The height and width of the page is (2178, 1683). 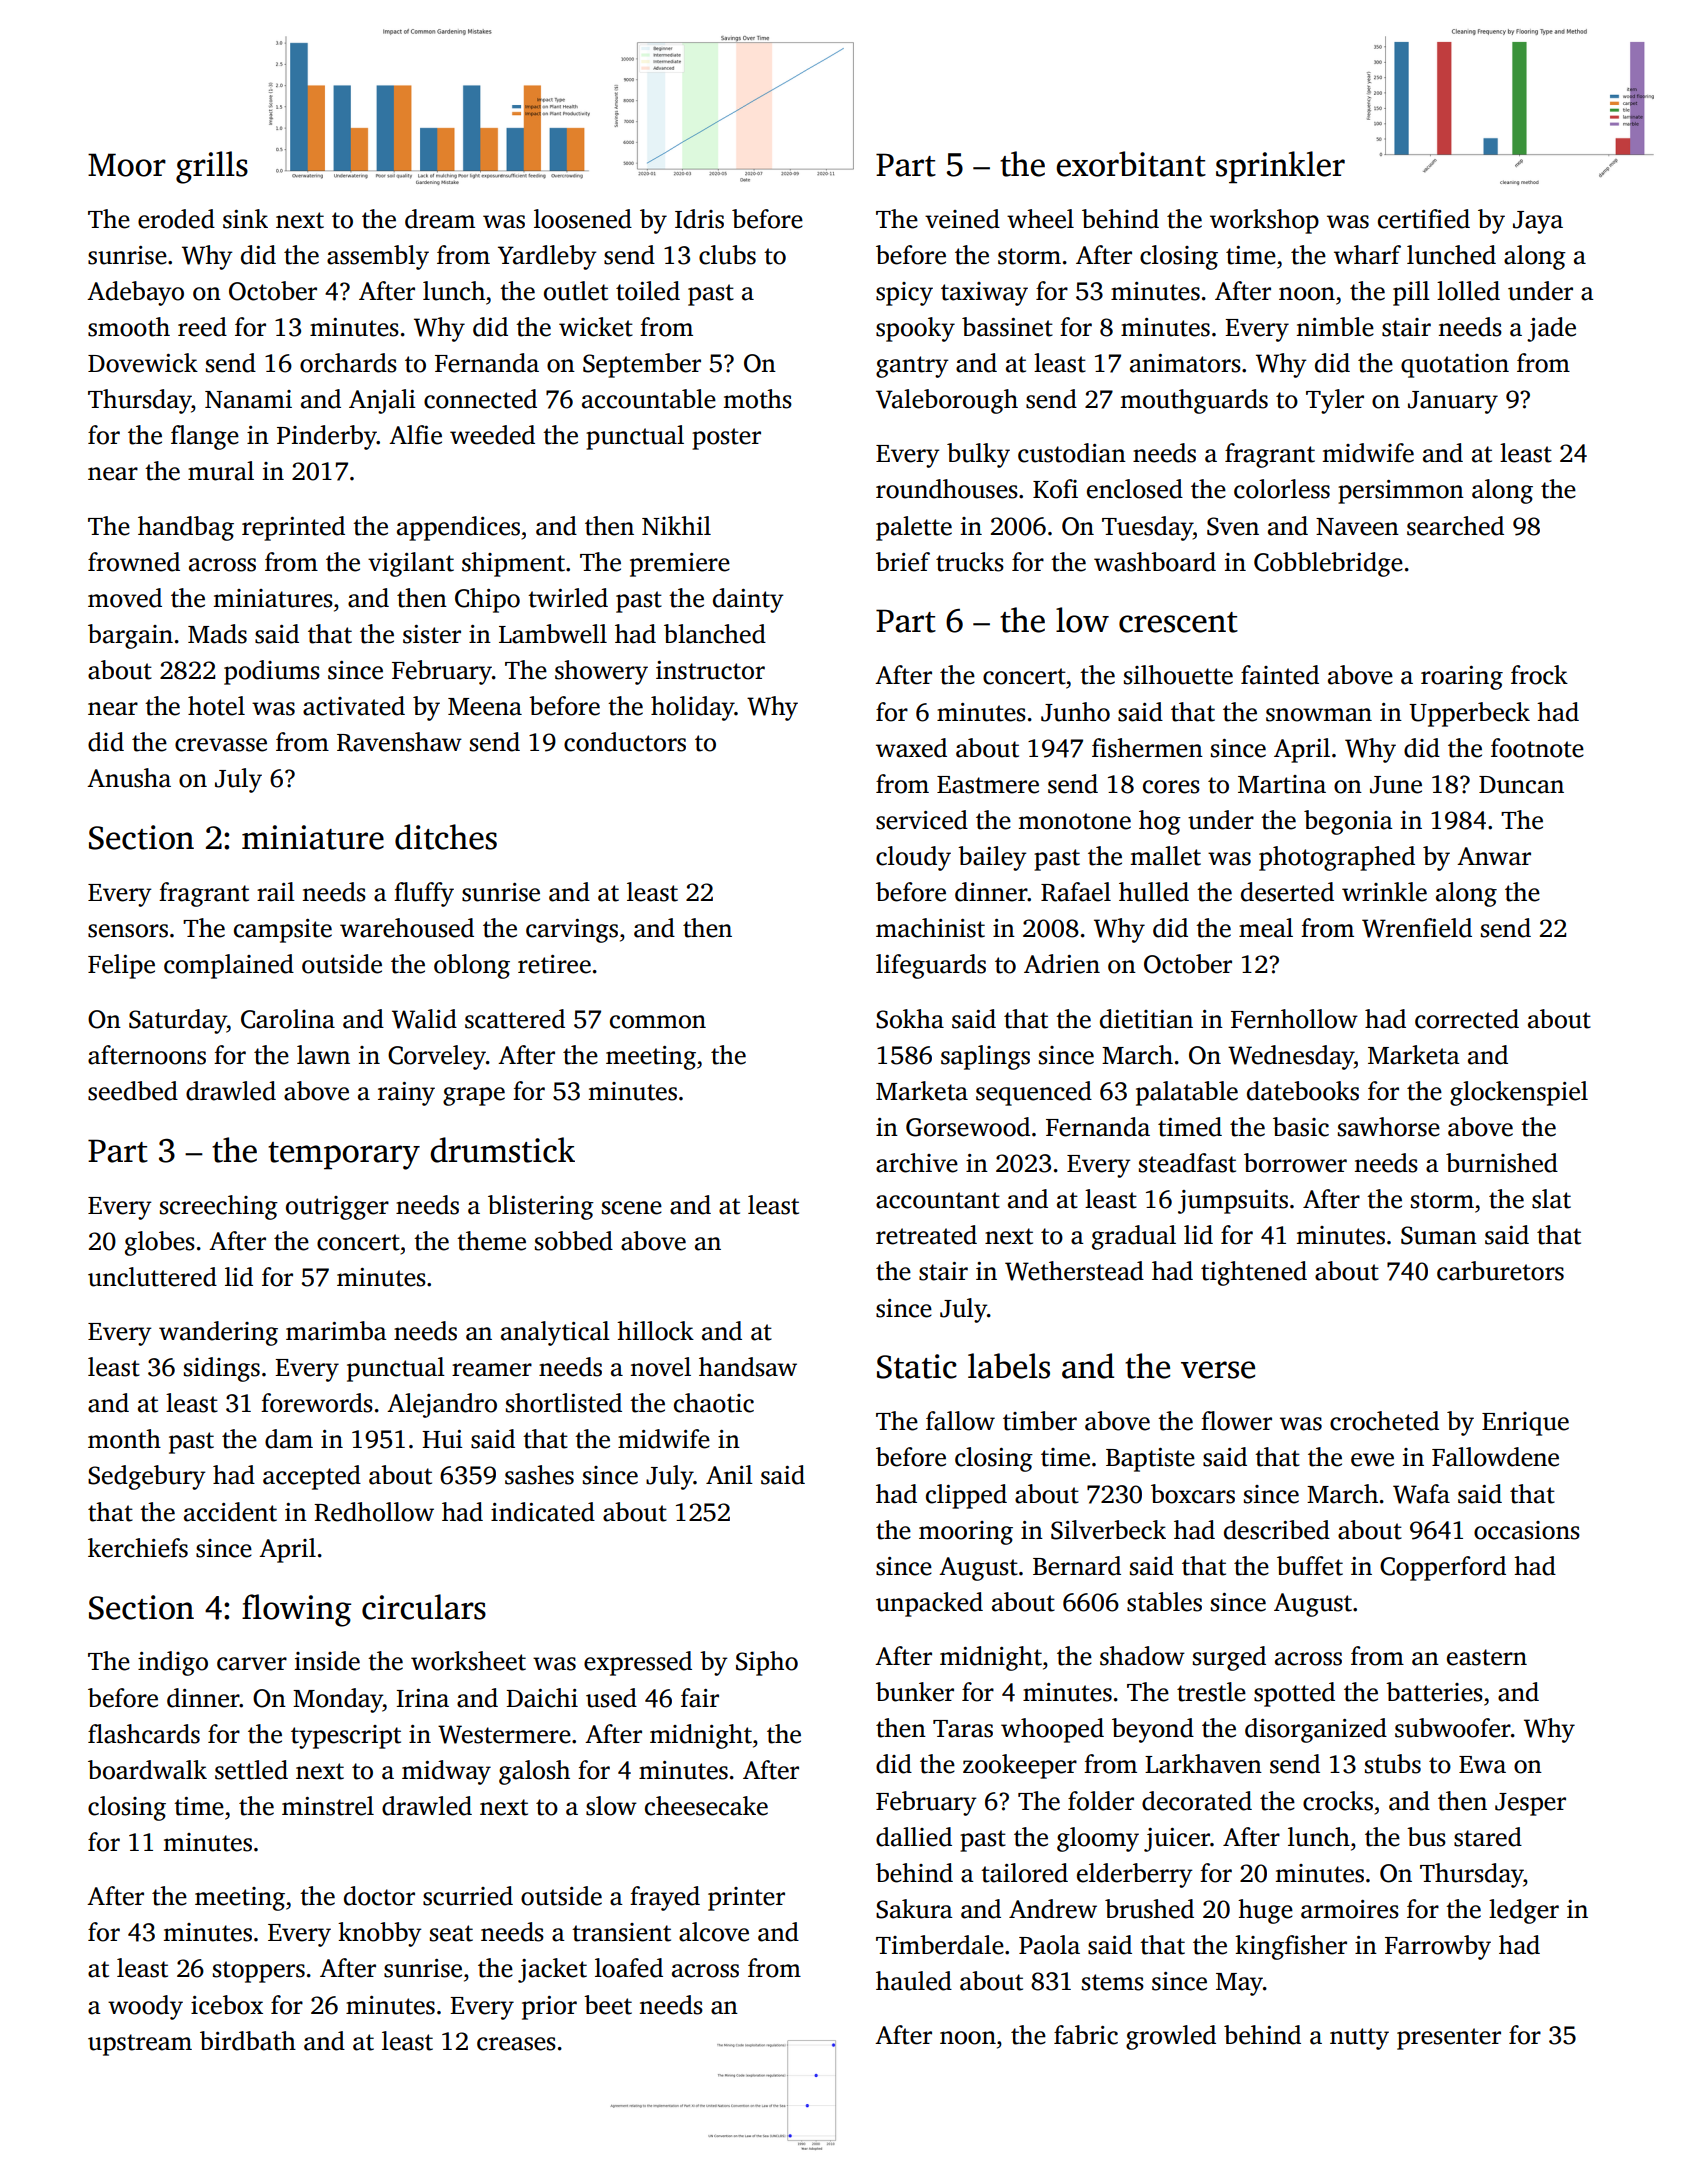 I want to click on rail, so click(x=276, y=892).
